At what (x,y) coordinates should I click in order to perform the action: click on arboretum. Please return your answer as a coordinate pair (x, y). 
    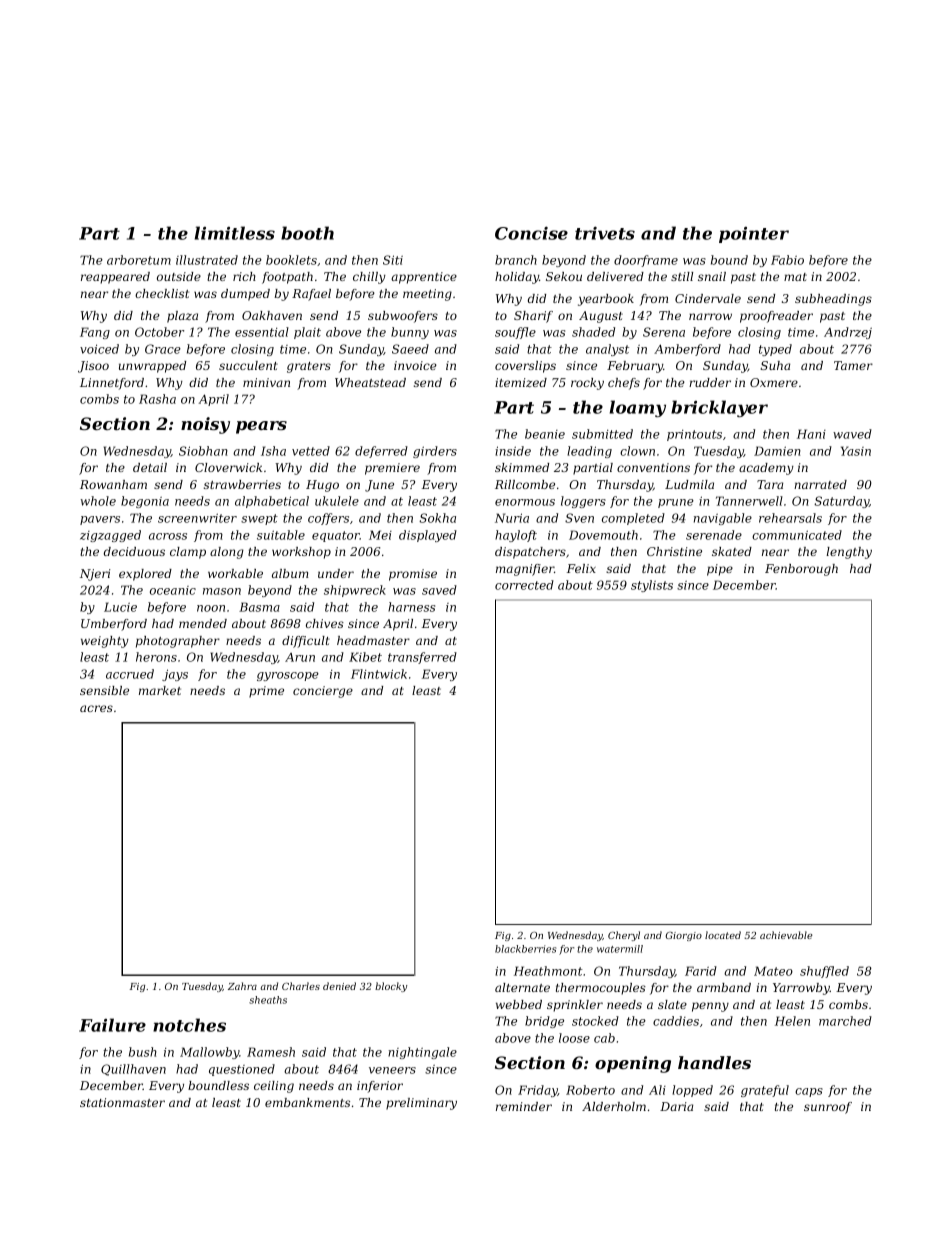
    Looking at the image, I should click on (139, 260).
